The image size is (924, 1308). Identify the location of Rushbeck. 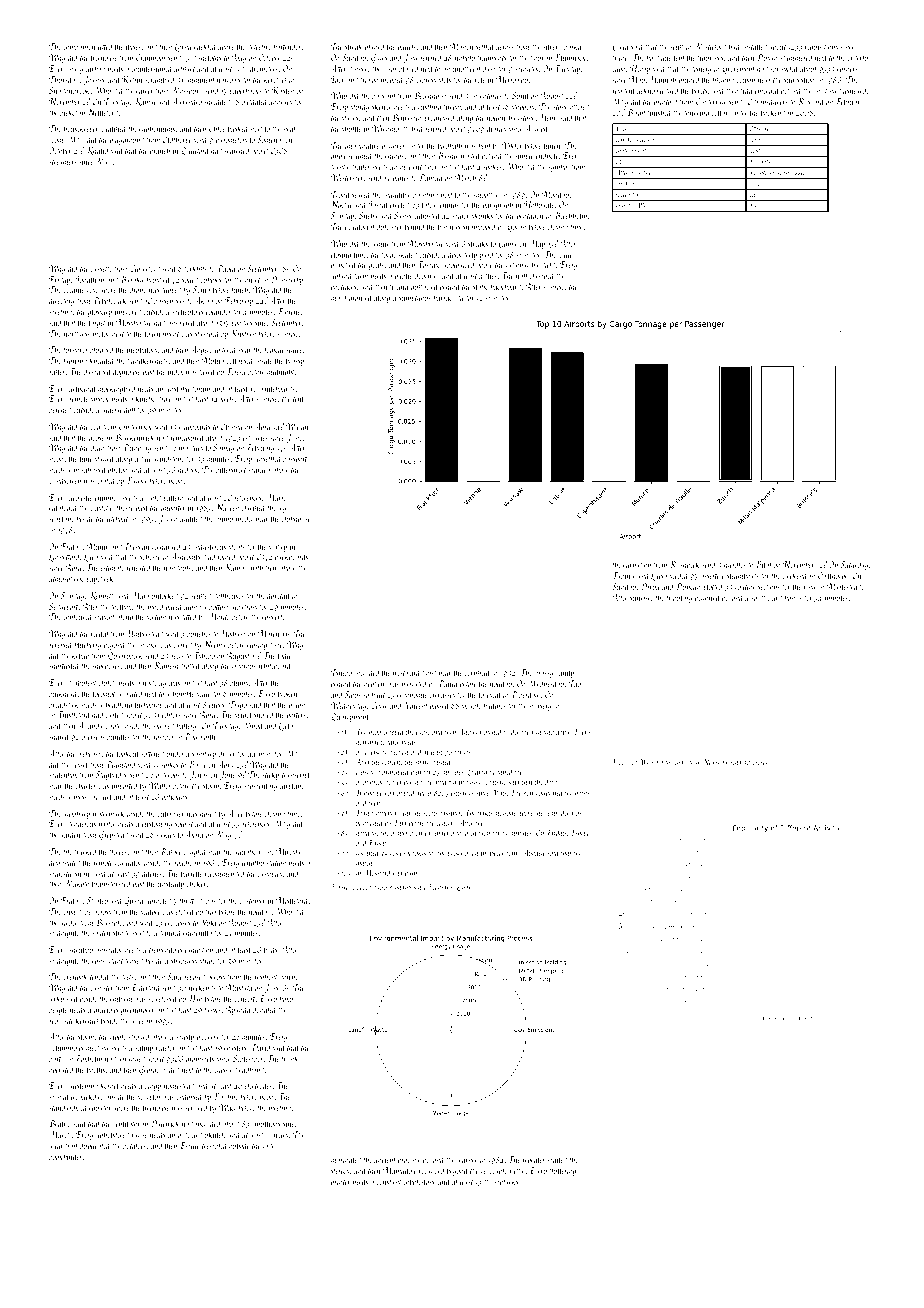
(684, 564).
